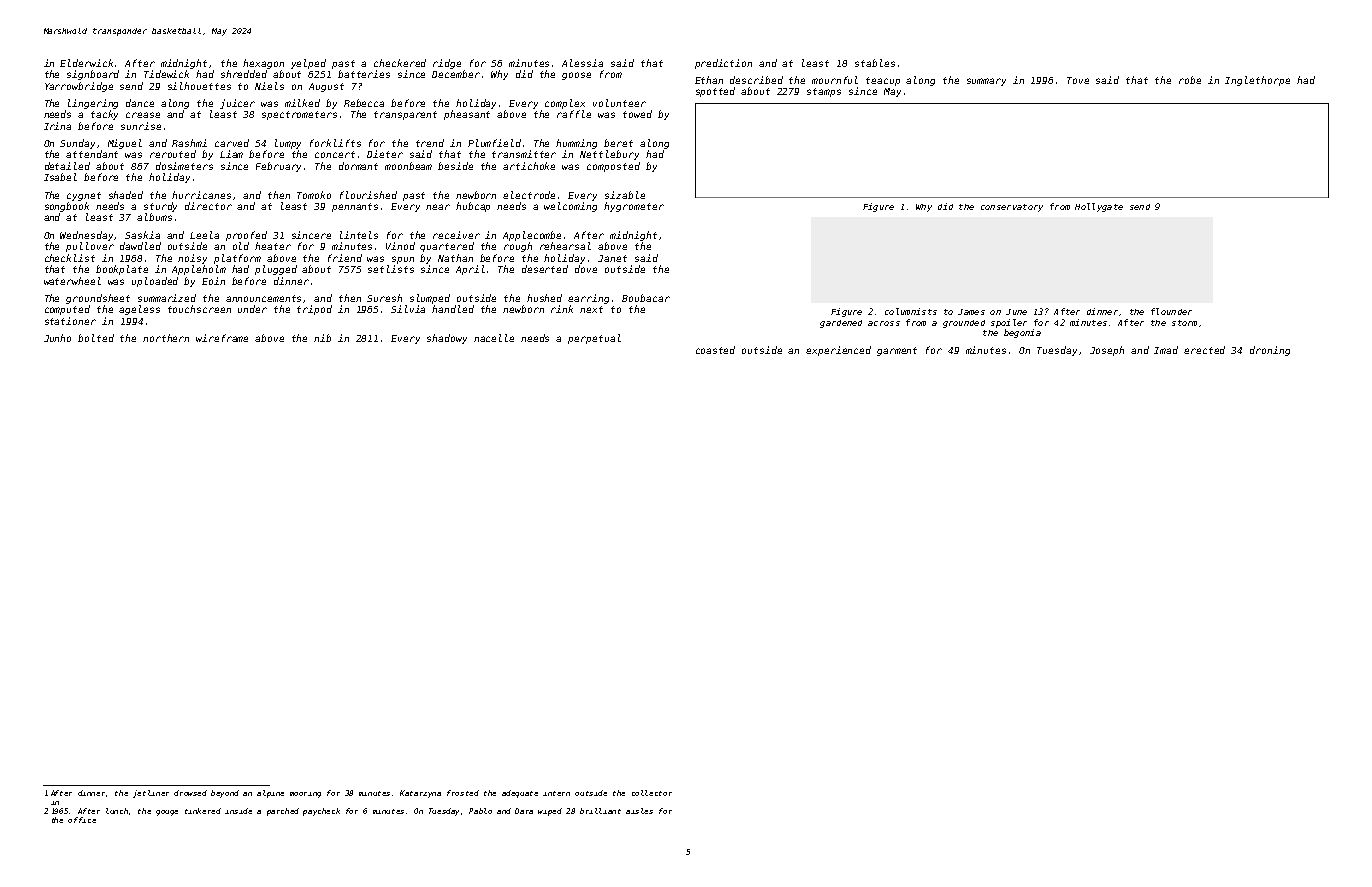 The width and height of the screenshot is (1372, 887). Describe the element at coordinates (1270, 351) in the screenshot. I see `droning` at that location.
